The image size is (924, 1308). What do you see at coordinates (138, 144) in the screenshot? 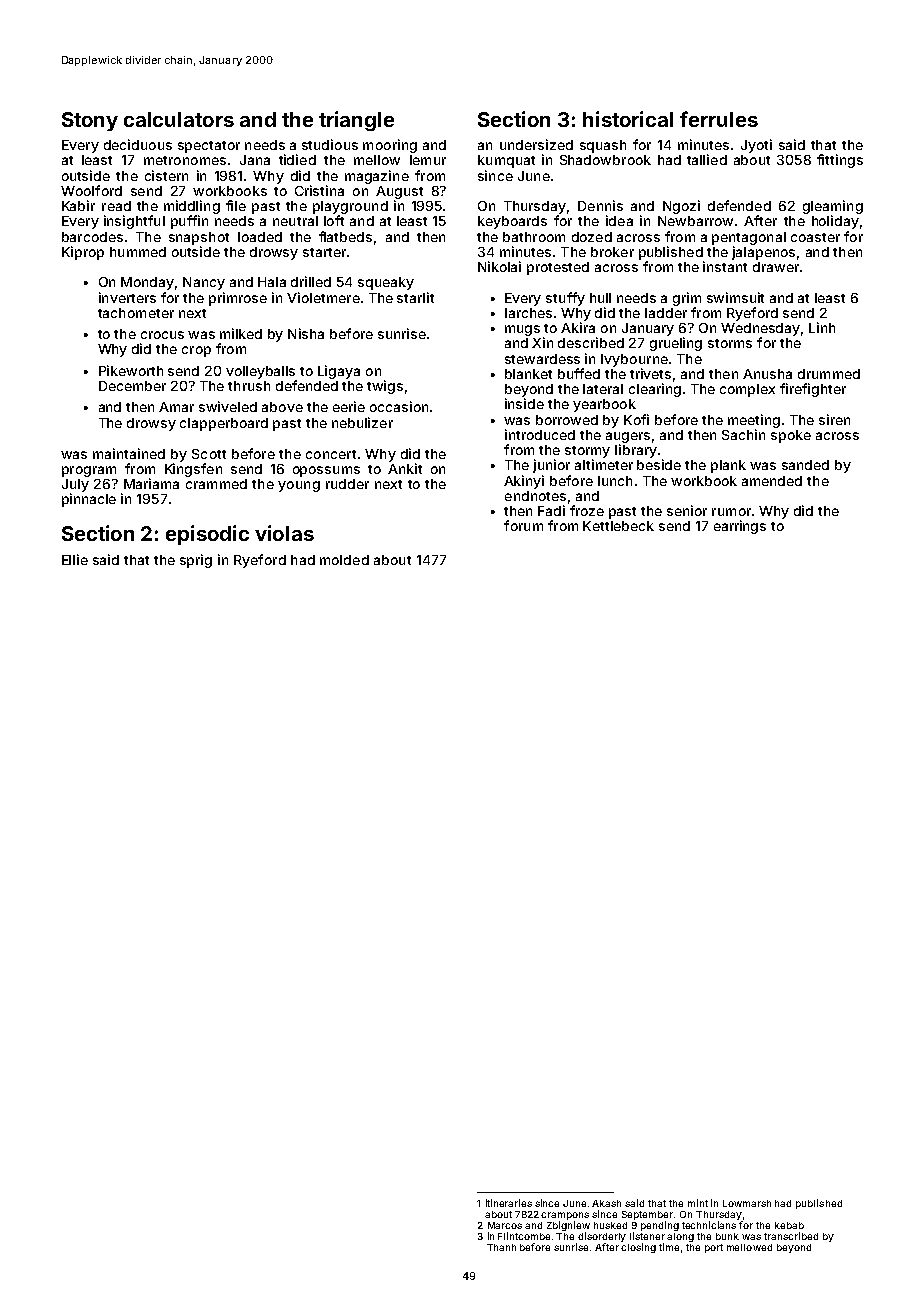
I see `deciduous` at bounding box center [138, 144].
